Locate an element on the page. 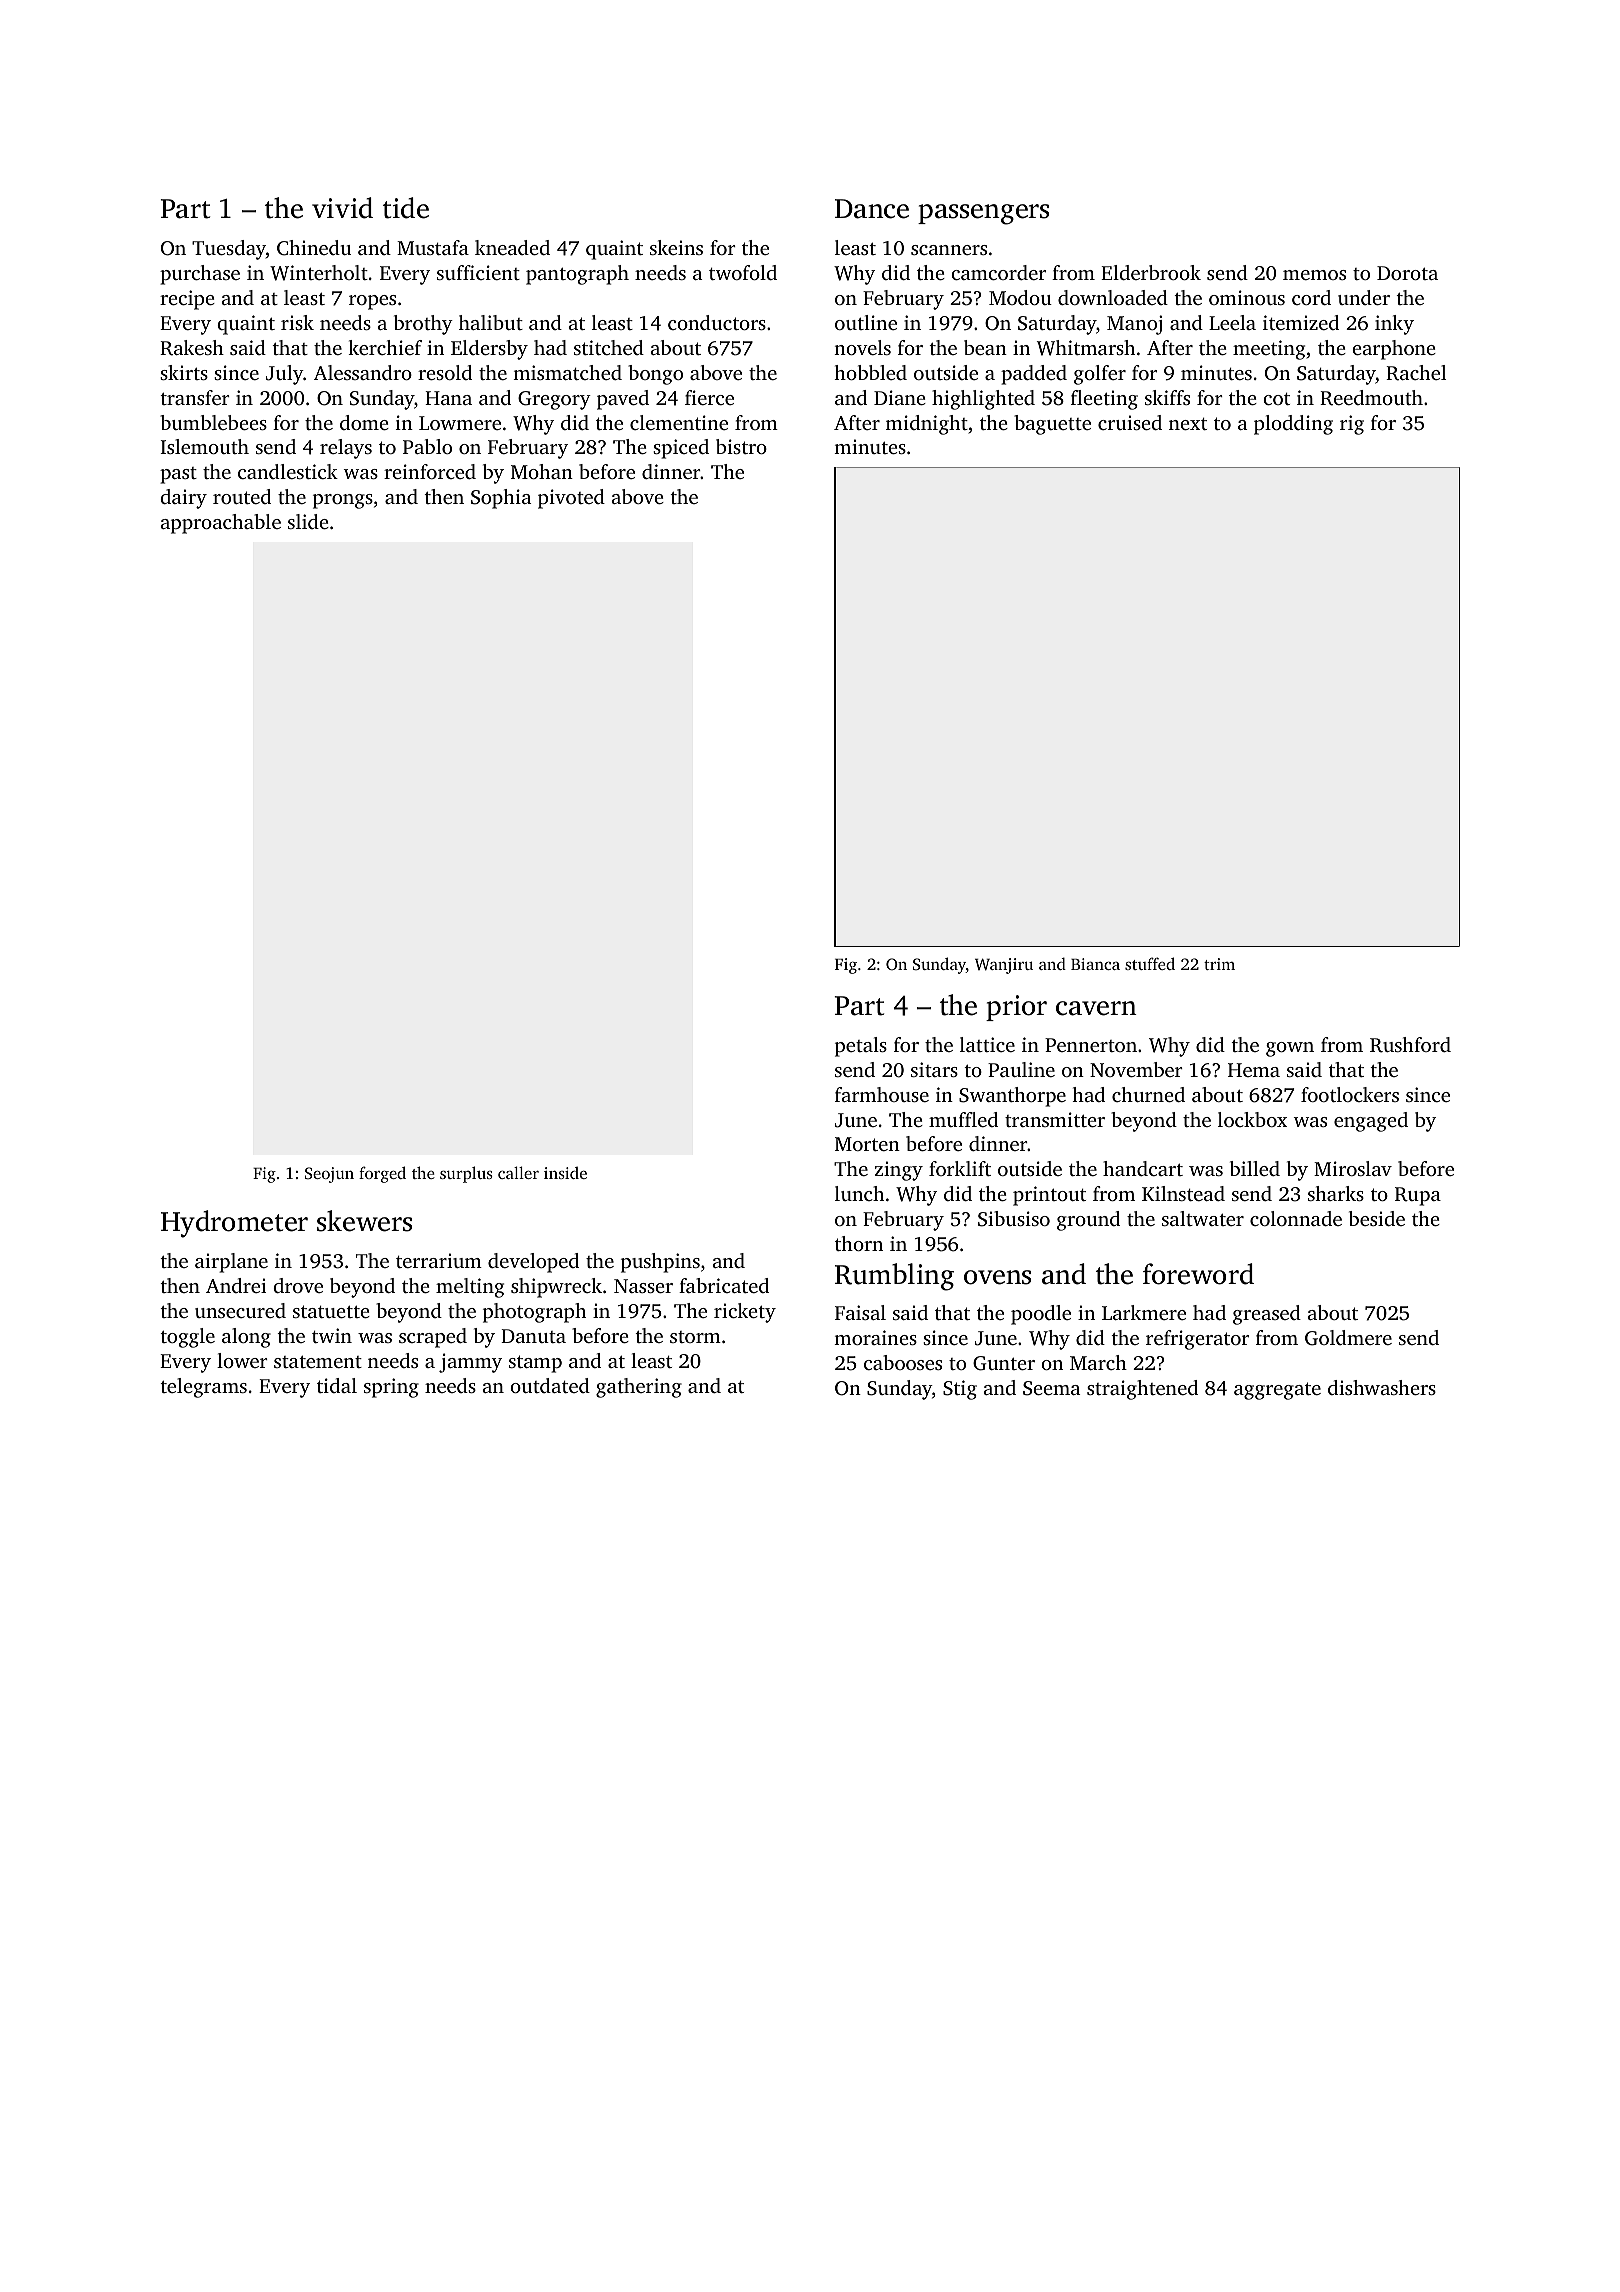 The height and width of the page is (2292, 1620). outdated is located at coordinates (550, 1385).
